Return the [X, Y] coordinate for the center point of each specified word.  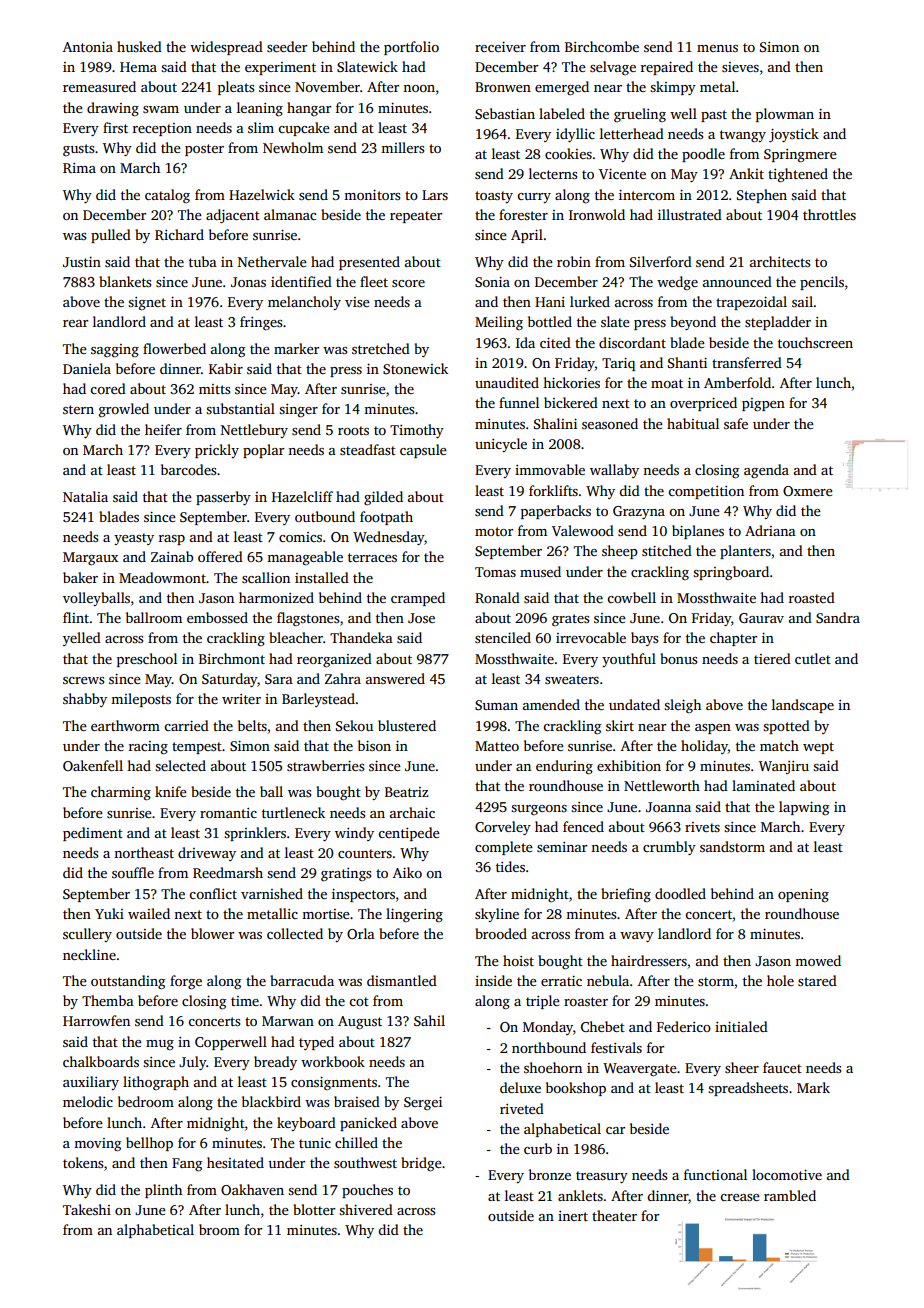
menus [717, 48]
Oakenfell [93, 765]
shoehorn [553, 1067]
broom [219, 1229]
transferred [747, 362]
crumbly [669, 848]
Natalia [85, 496]
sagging [115, 351]
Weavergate [640, 1069]
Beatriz [406, 792]
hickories [571, 382]
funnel [519, 402]
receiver [500, 47]
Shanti [687, 362]
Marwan [288, 1021]
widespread [226, 48]
